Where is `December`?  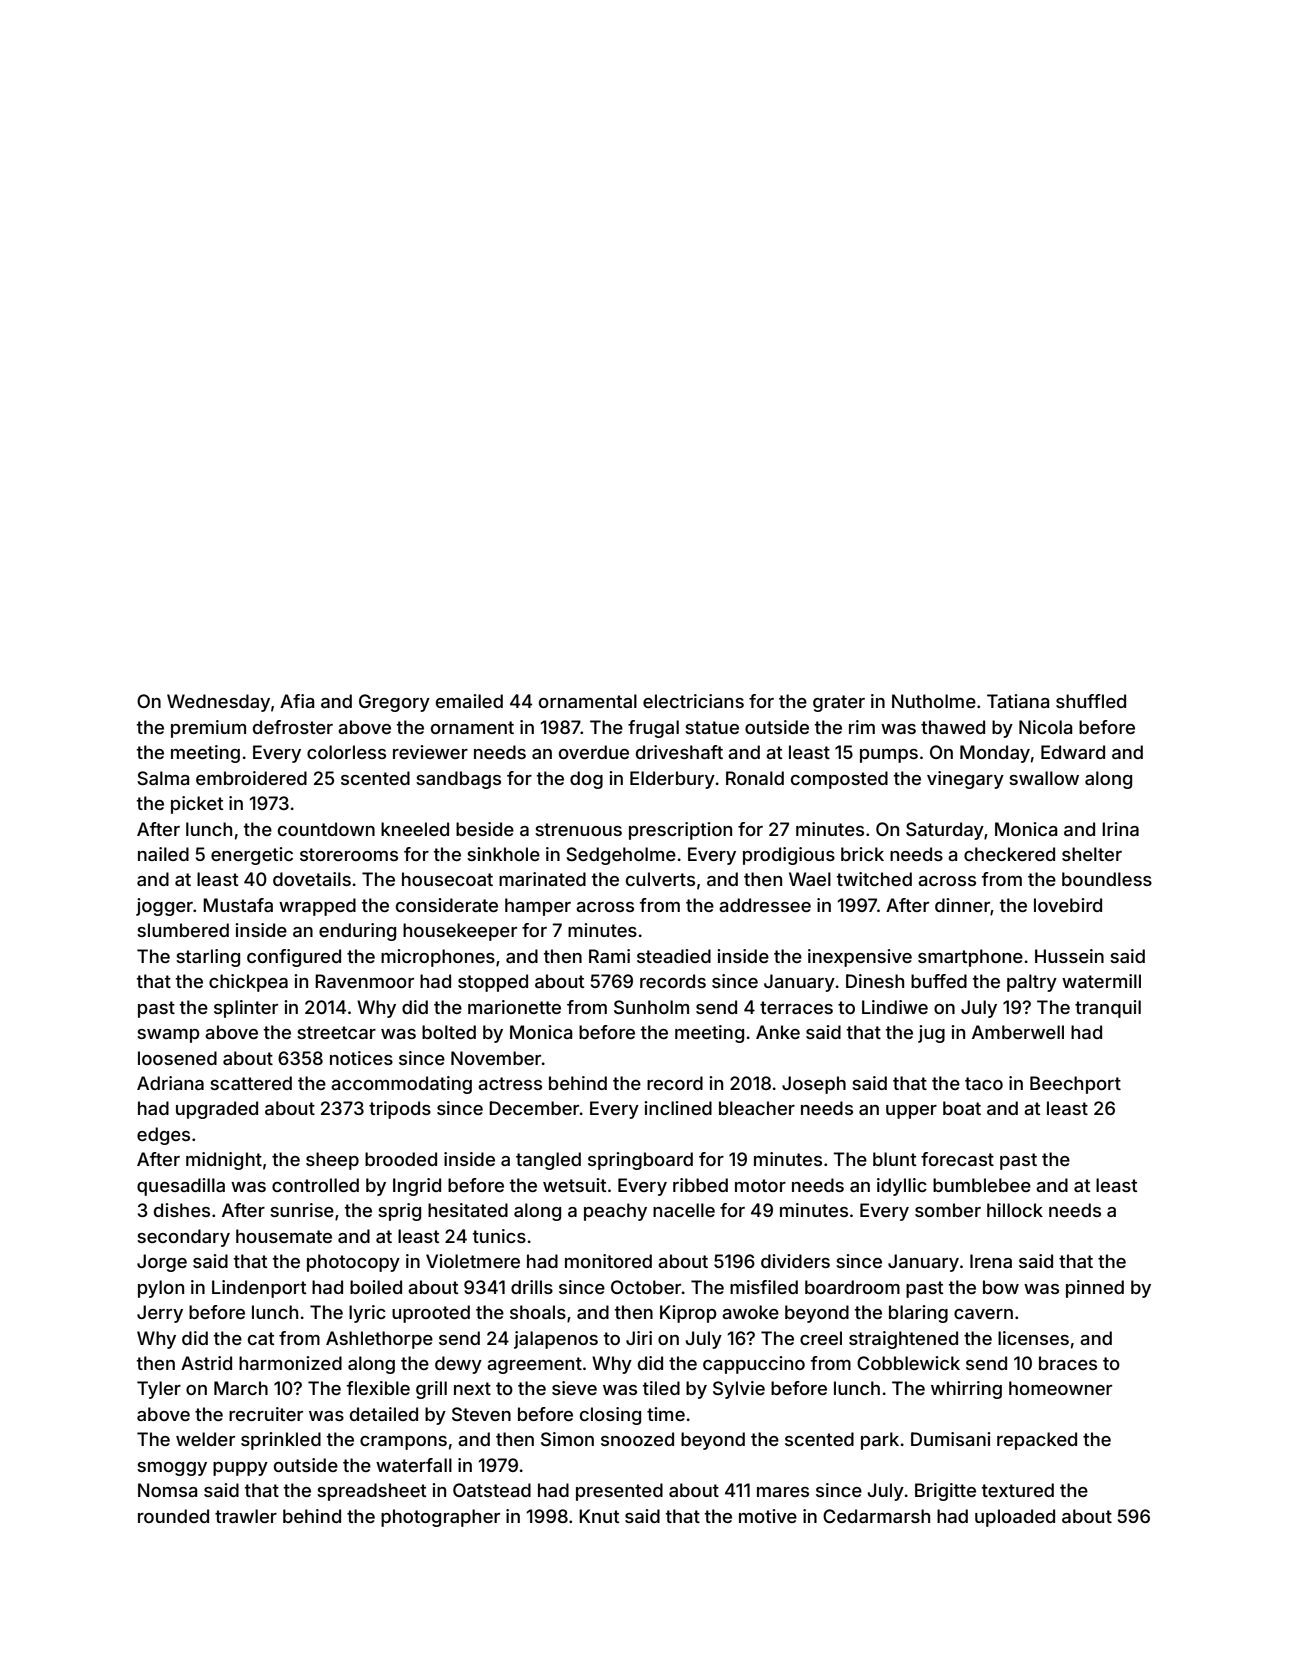
December is located at coordinates (534, 1108).
